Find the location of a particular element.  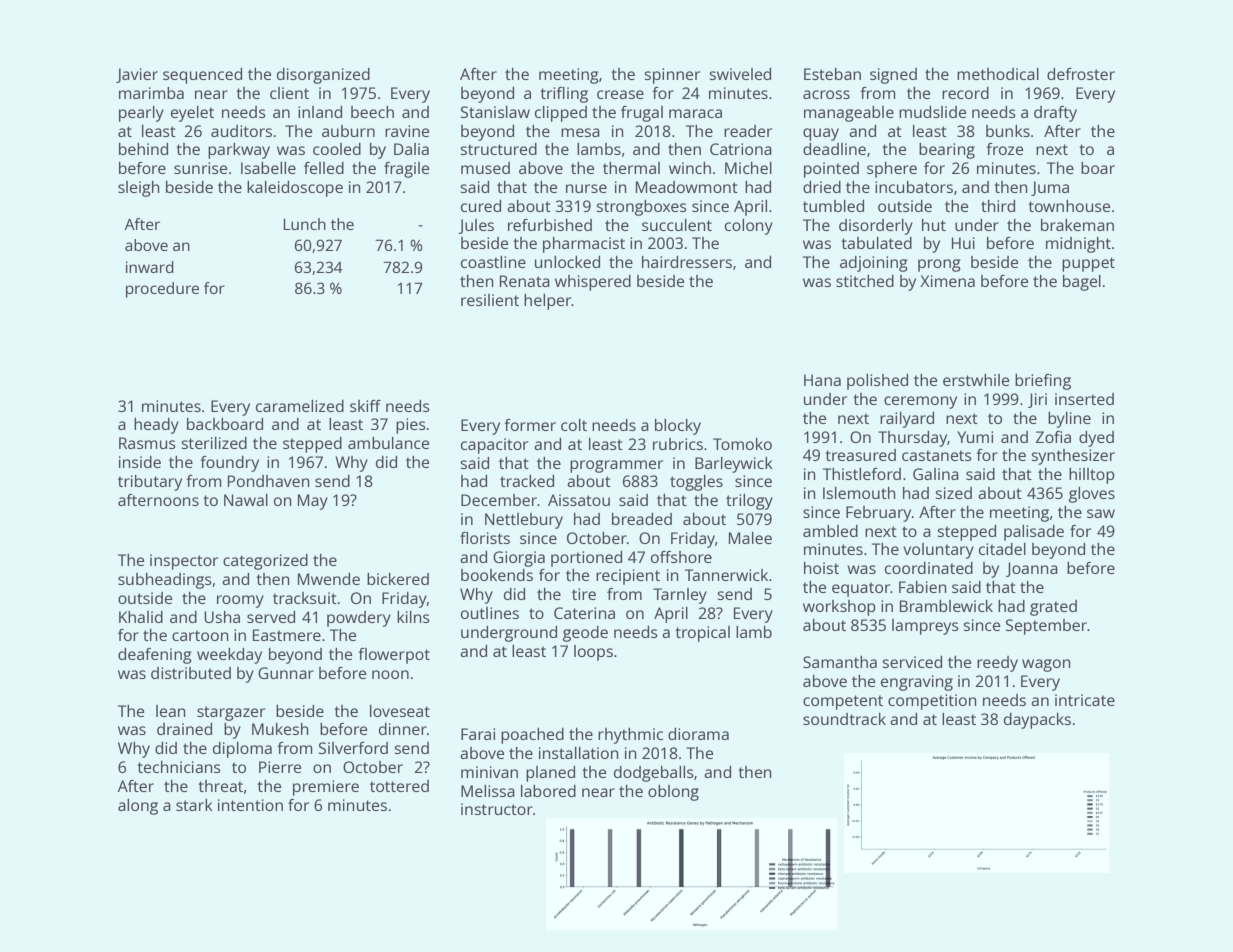

strongboxes is located at coordinates (642, 208).
